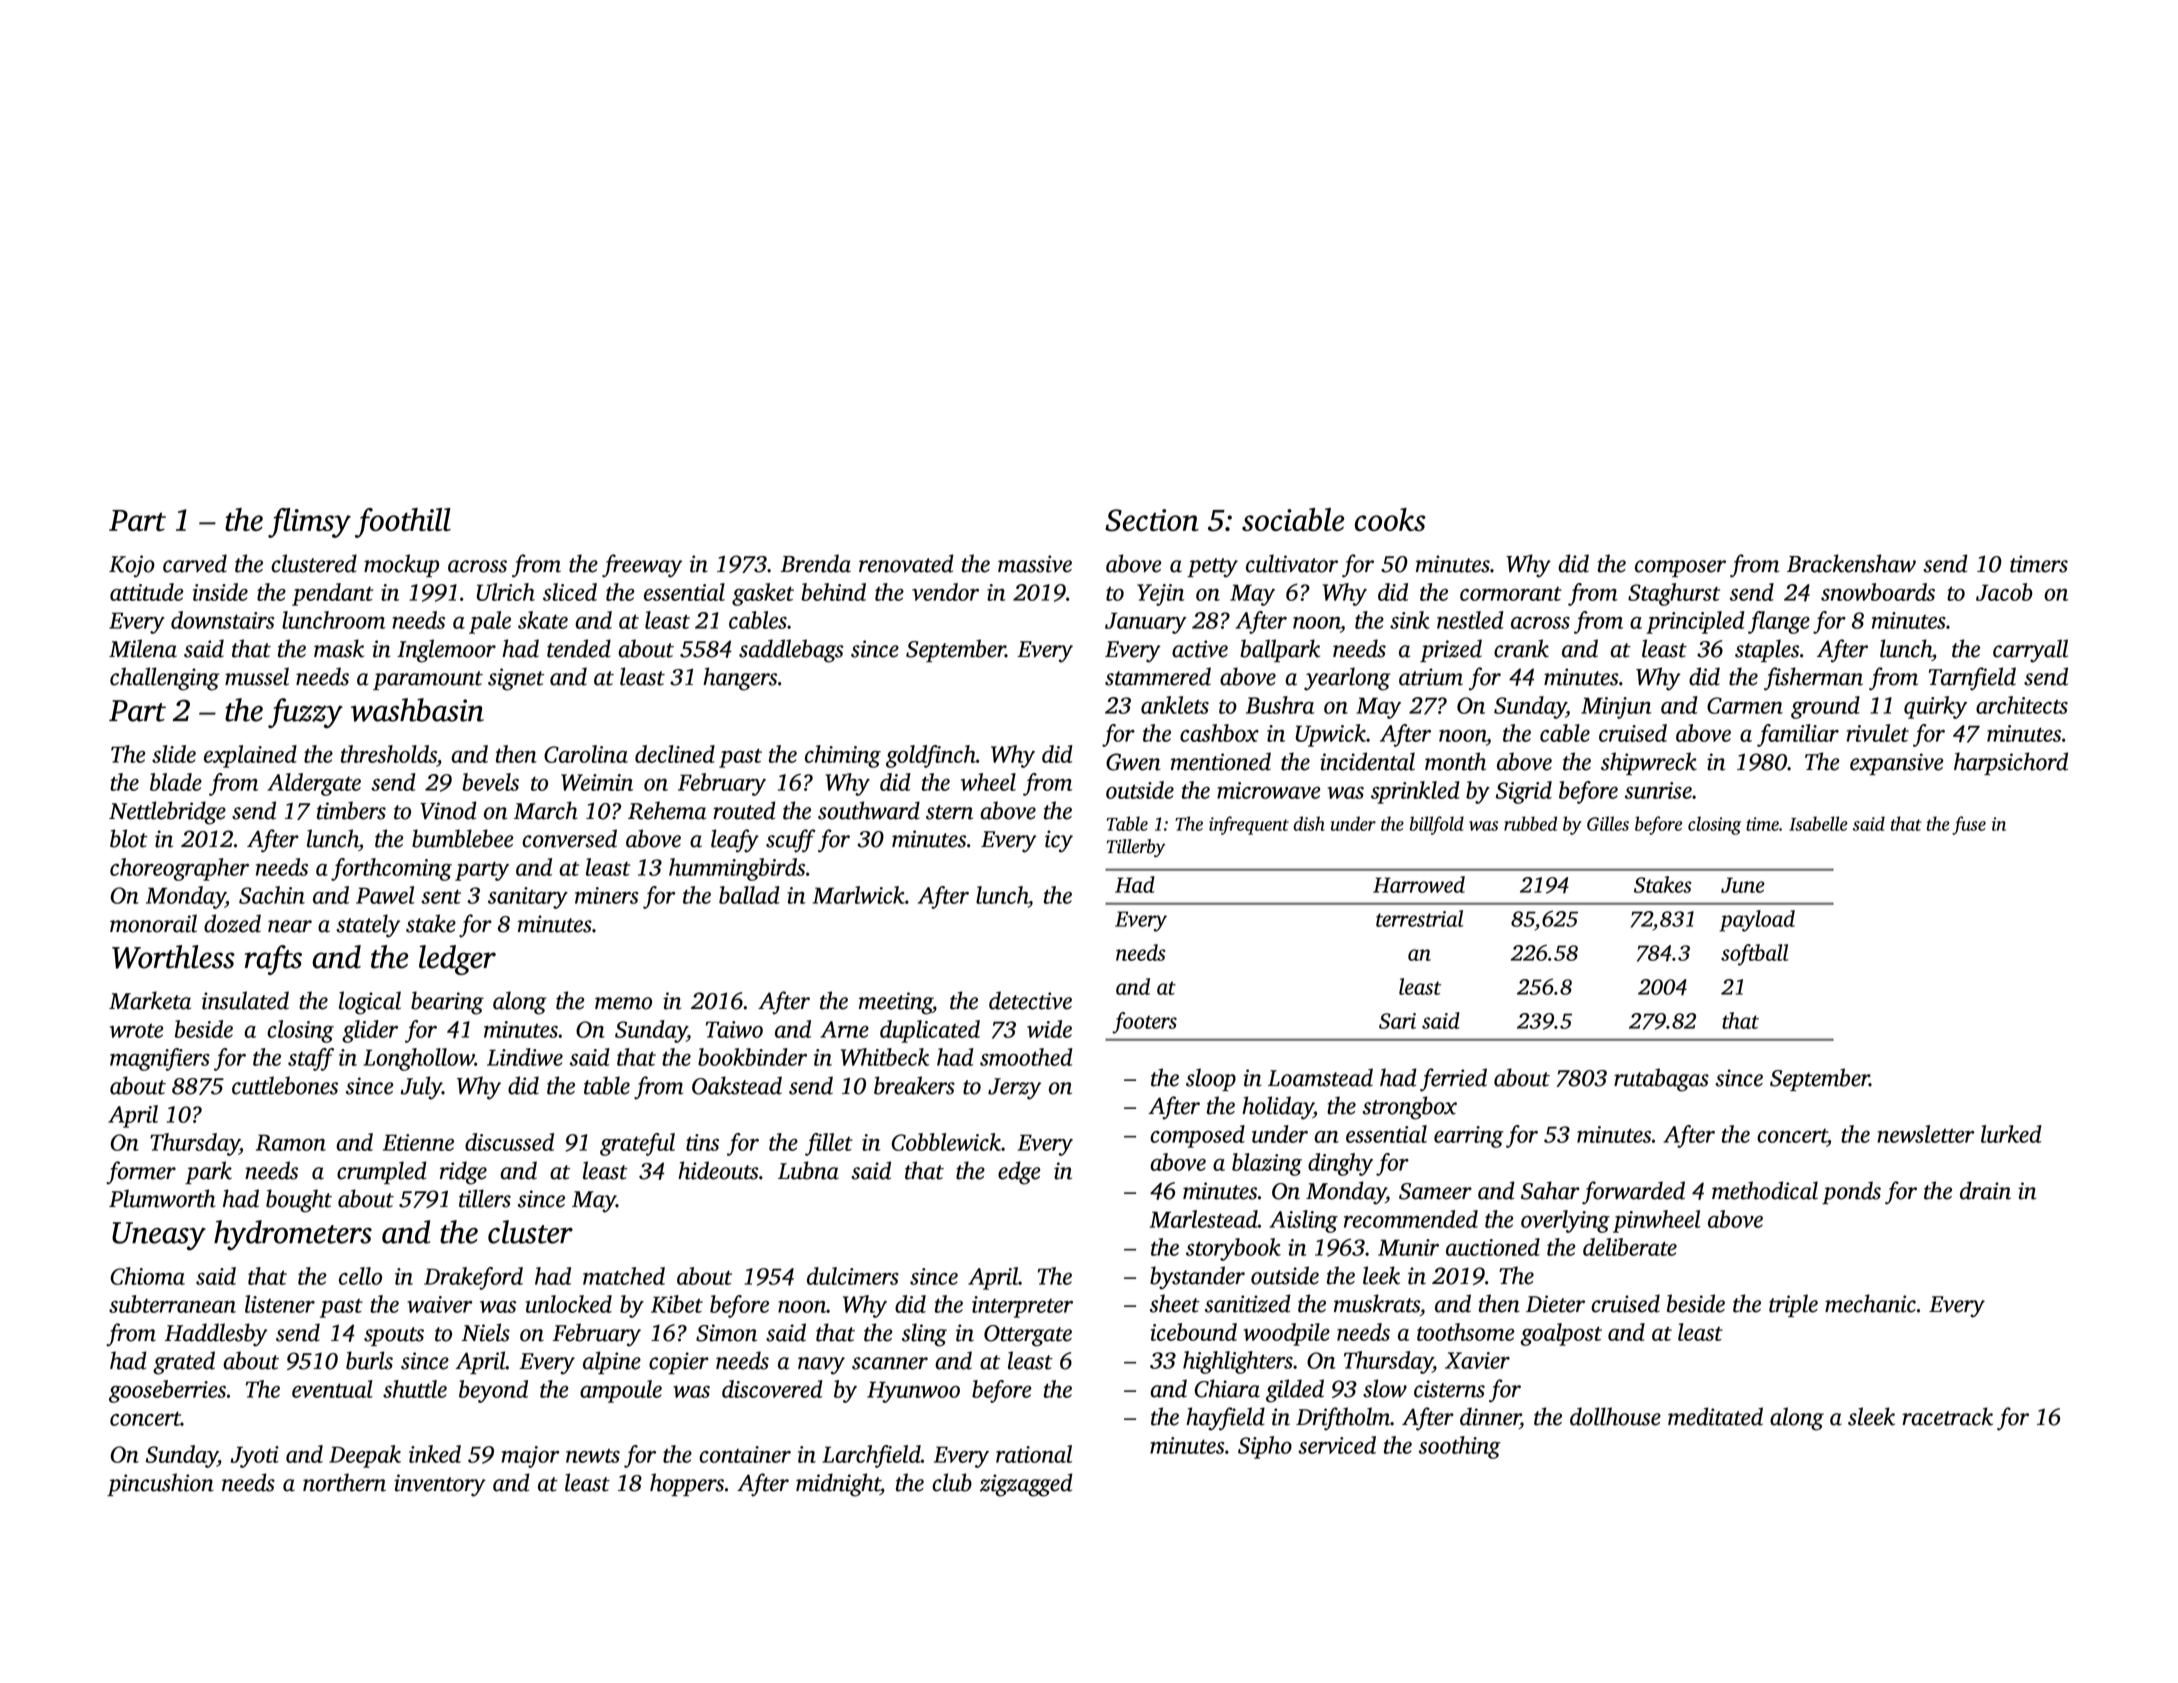 The image size is (2178, 1683). I want to click on terrestrial, so click(1419, 918).
